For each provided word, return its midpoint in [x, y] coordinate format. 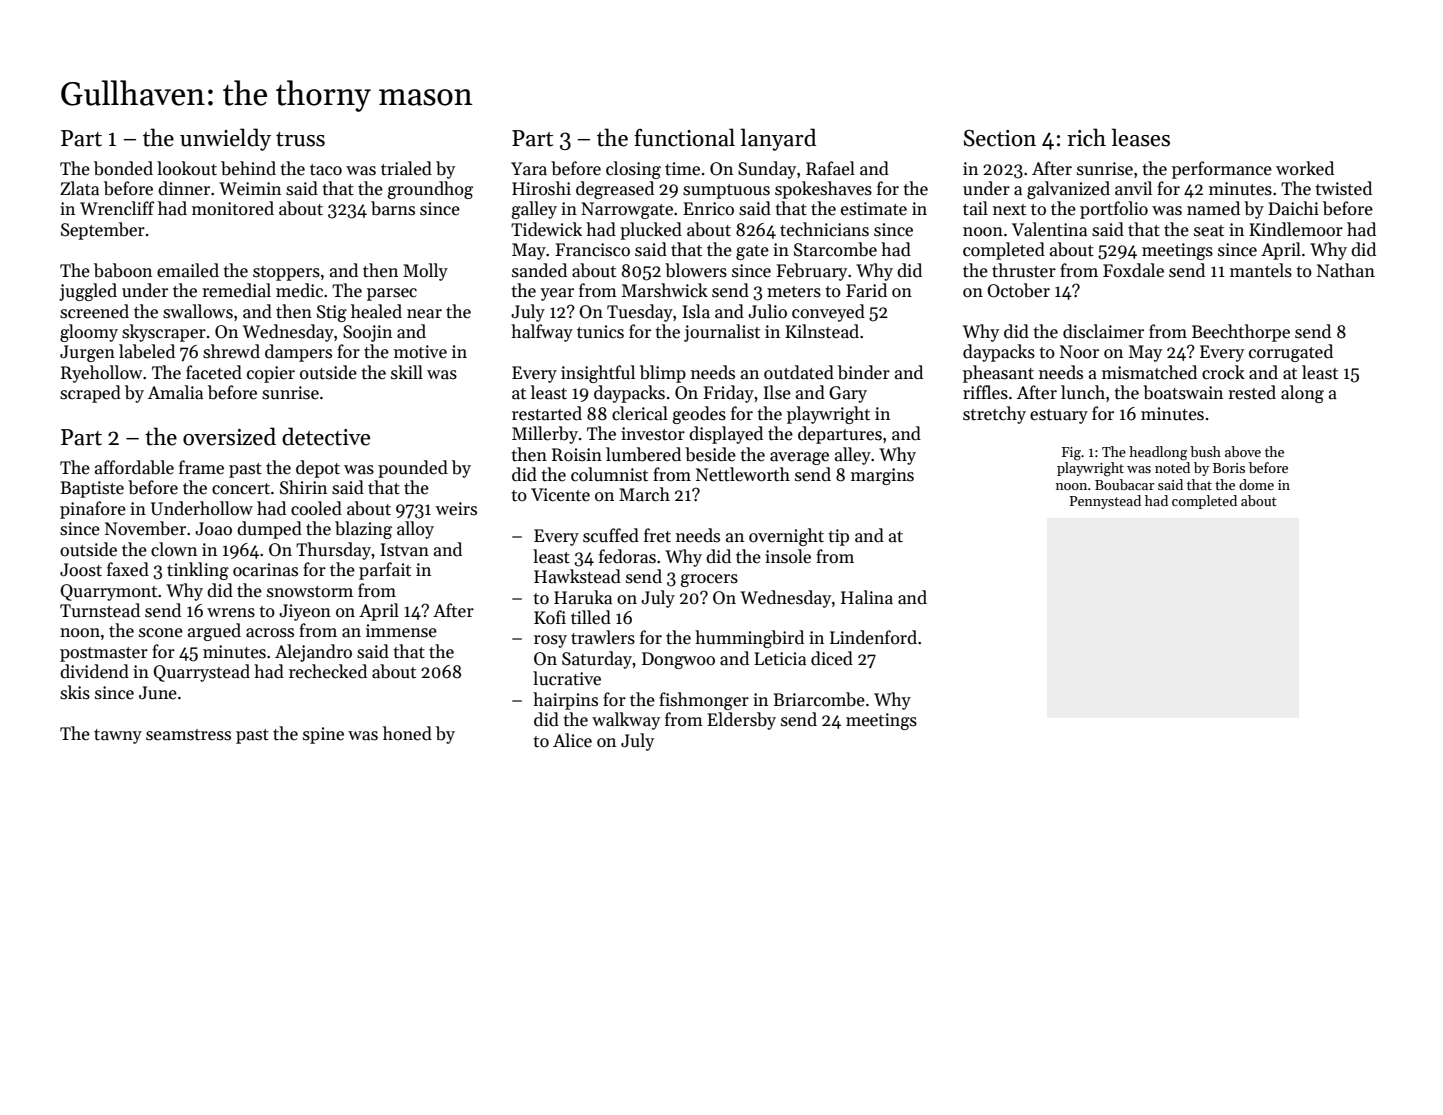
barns [393, 208]
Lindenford [873, 637]
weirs [456, 509]
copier [271, 374]
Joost [81, 570]
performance [1222, 170]
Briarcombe [819, 699]
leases [1141, 137]
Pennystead [1105, 502]
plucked [651, 231]
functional [684, 137]
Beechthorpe [1241, 333]
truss [300, 139]
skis [75, 692]
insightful [598, 374]
